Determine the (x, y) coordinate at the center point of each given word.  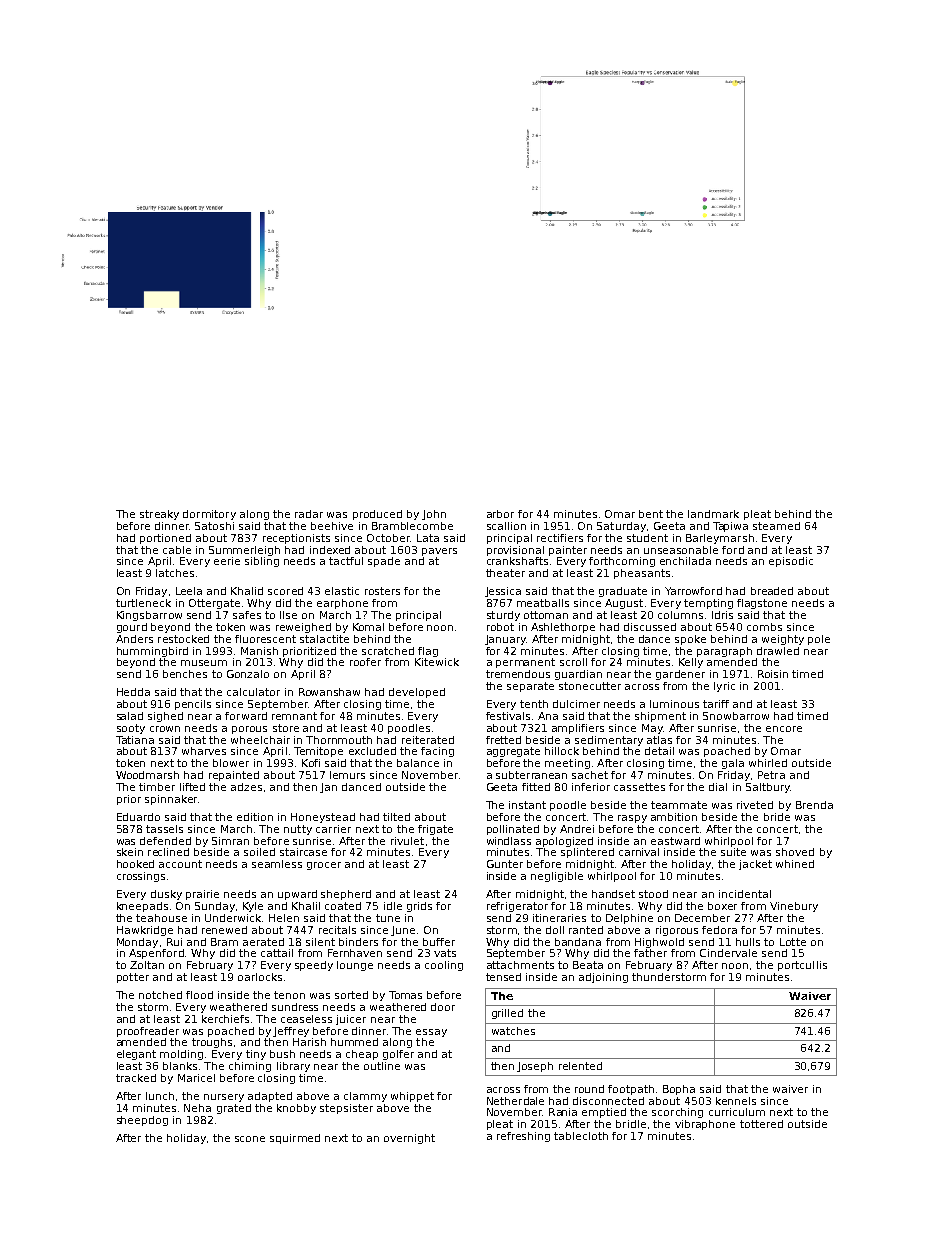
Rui (174, 942)
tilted (396, 817)
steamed (776, 526)
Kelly (691, 663)
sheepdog (142, 1121)
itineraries (559, 918)
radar (309, 514)
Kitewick (437, 662)
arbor (500, 514)
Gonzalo (248, 674)
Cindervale (728, 953)
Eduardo (138, 817)
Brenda (814, 805)
